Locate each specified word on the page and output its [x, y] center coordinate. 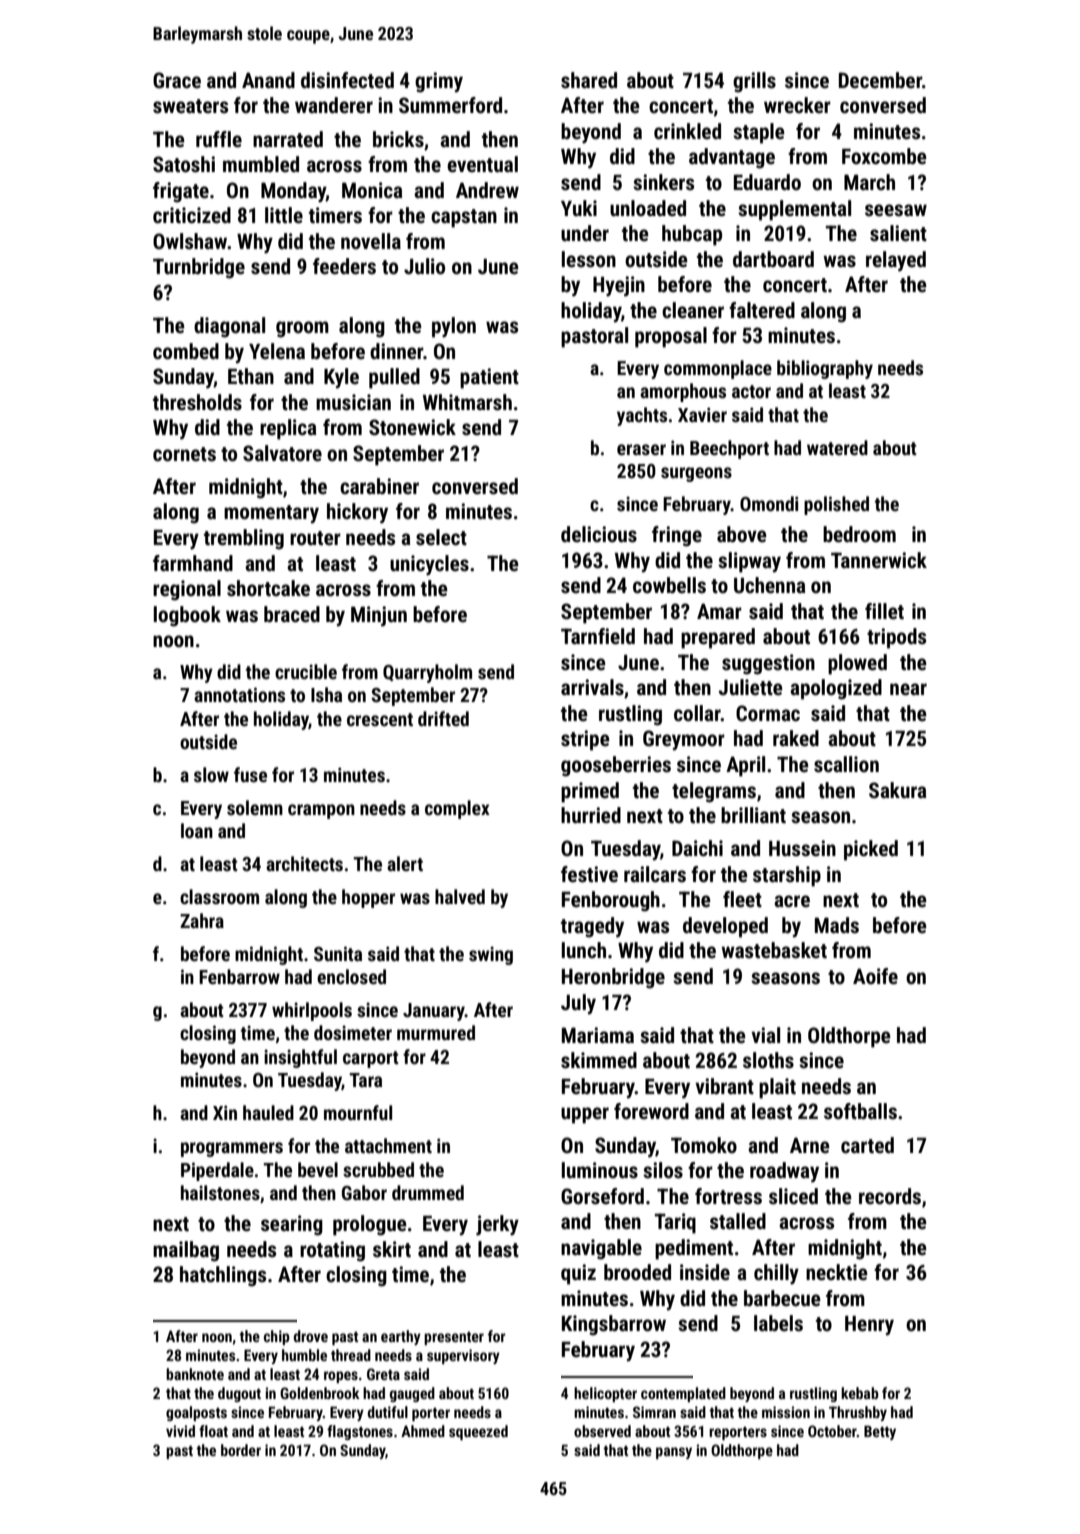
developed [725, 927]
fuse [250, 774]
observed [602, 1431]
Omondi [769, 503]
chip [277, 1337]
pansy [674, 1453]
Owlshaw [190, 241]
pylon [454, 327]
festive [589, 874]
